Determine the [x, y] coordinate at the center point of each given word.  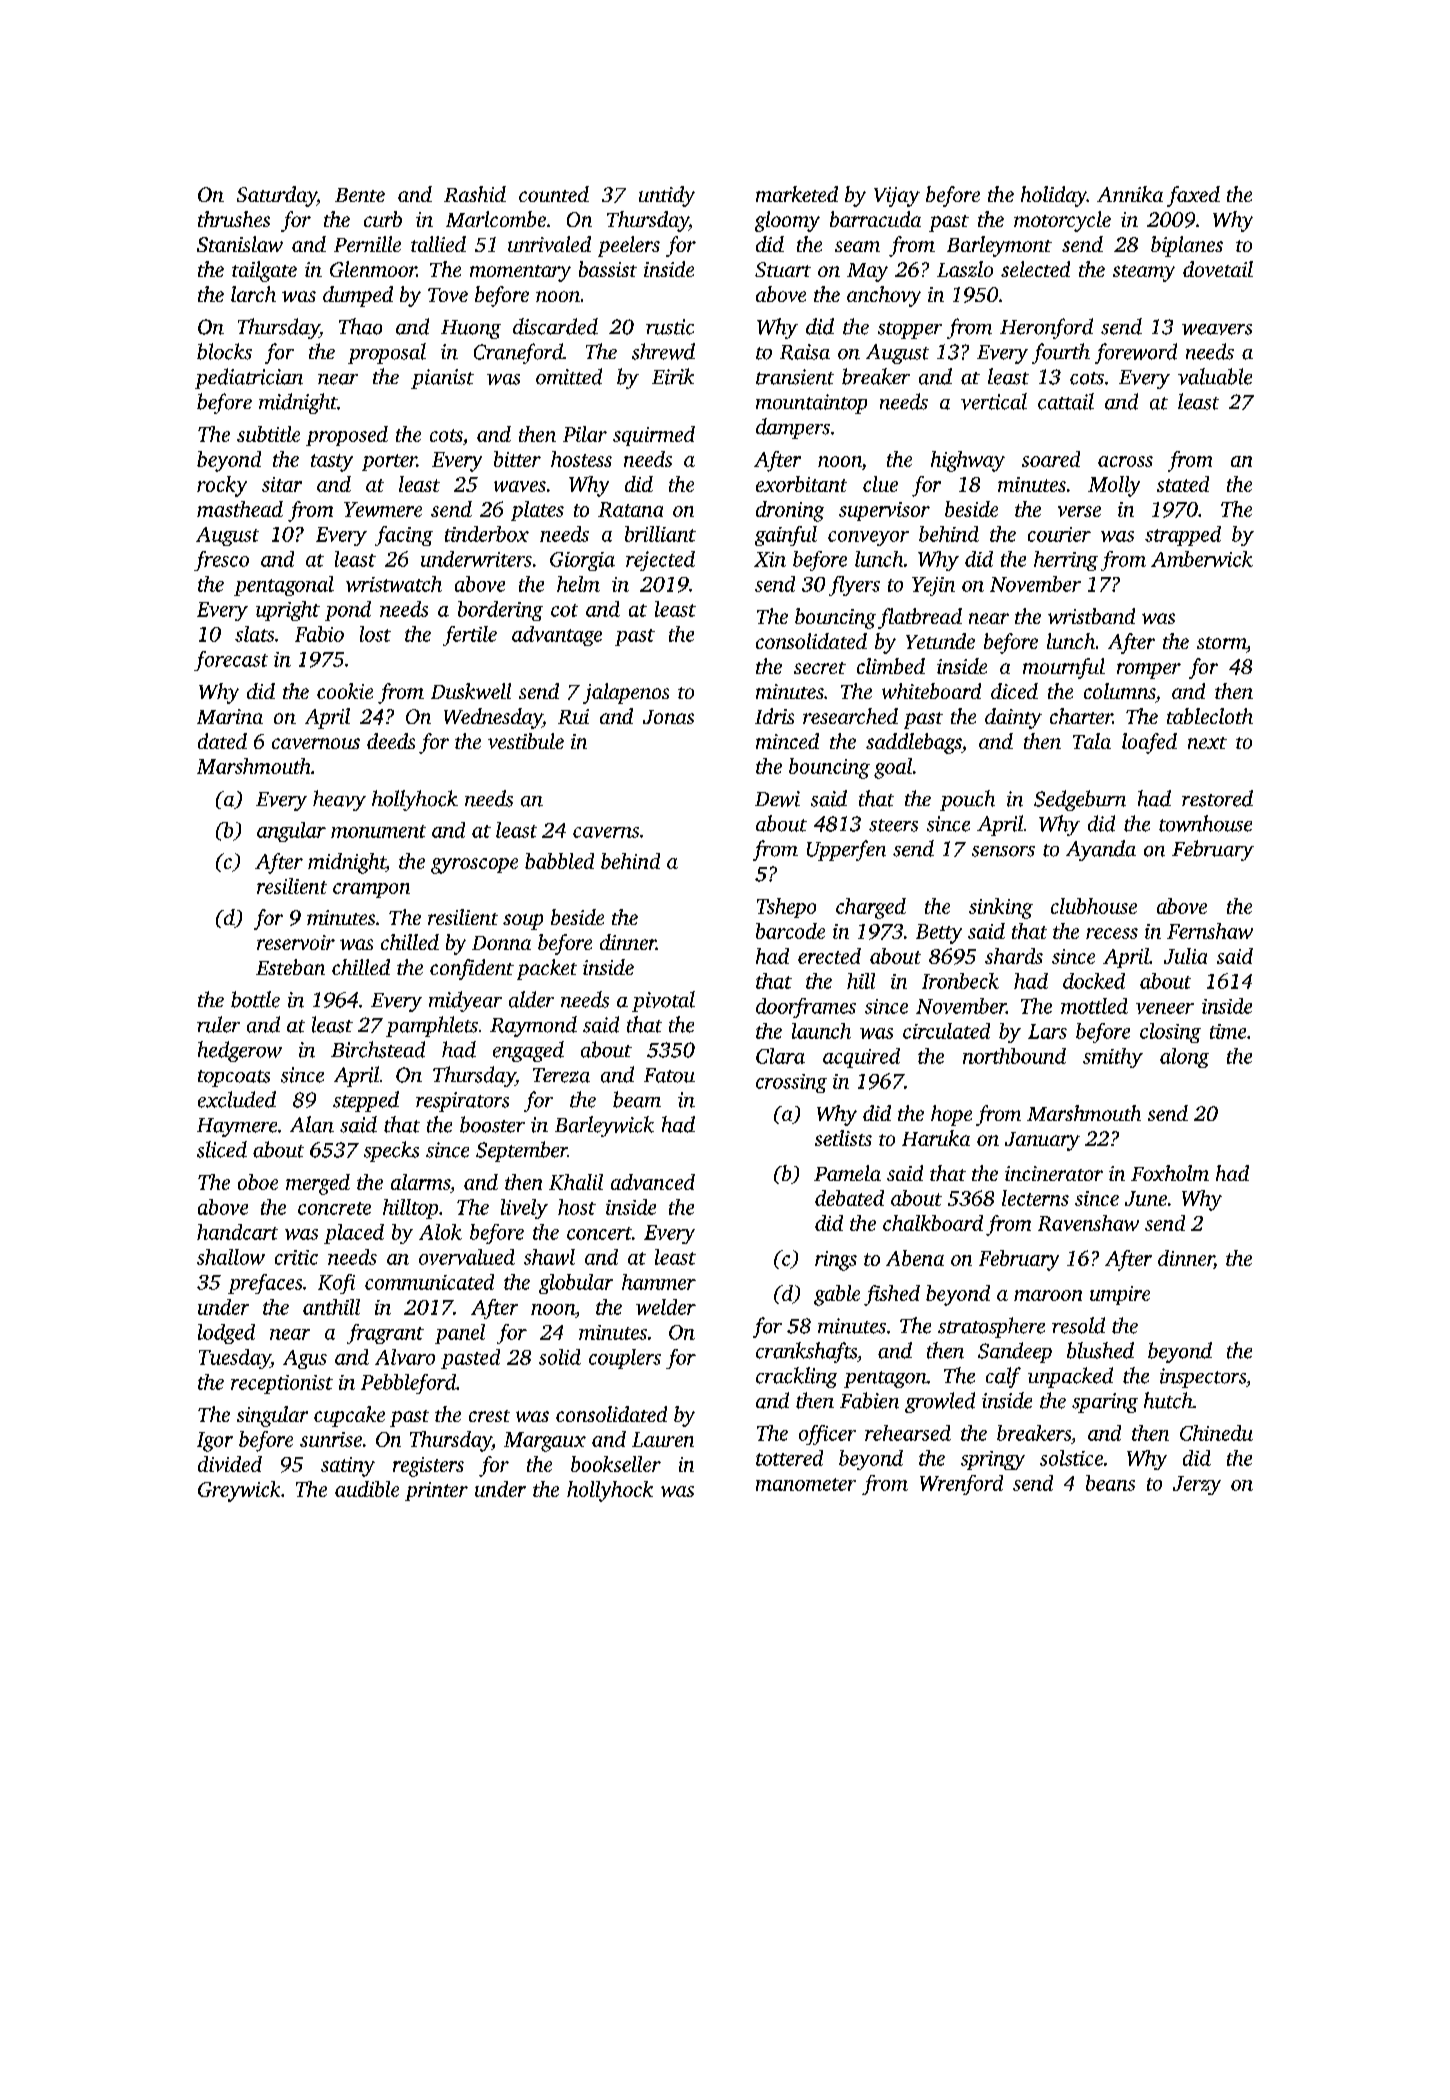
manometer [806, 1484]
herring [1066, 561]
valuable [1215, 376]
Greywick [239, 1491]
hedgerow [240, 1051]
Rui [573, 716]
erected [829, 956]
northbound [1014, 1056]
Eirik [673, 376]
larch [253, 294]
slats [254, 634]
